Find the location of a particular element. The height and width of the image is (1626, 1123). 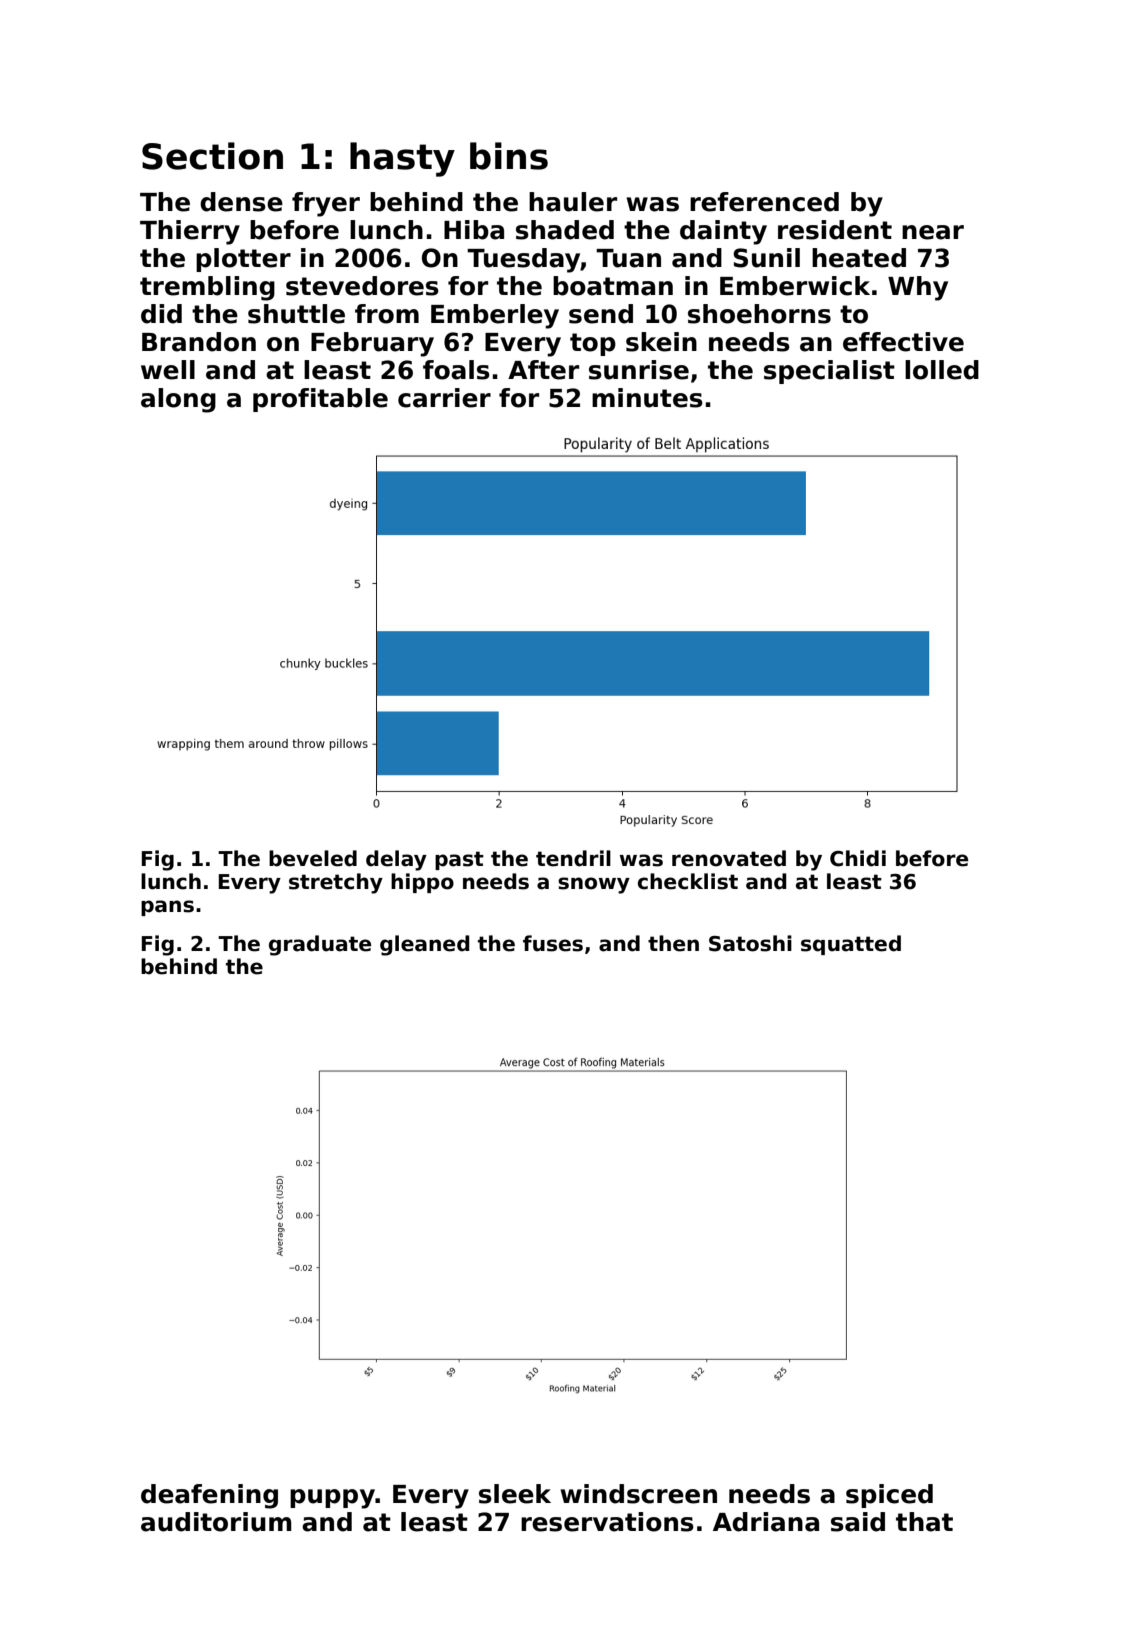

puppy is located at coordinates (332, 1499).
